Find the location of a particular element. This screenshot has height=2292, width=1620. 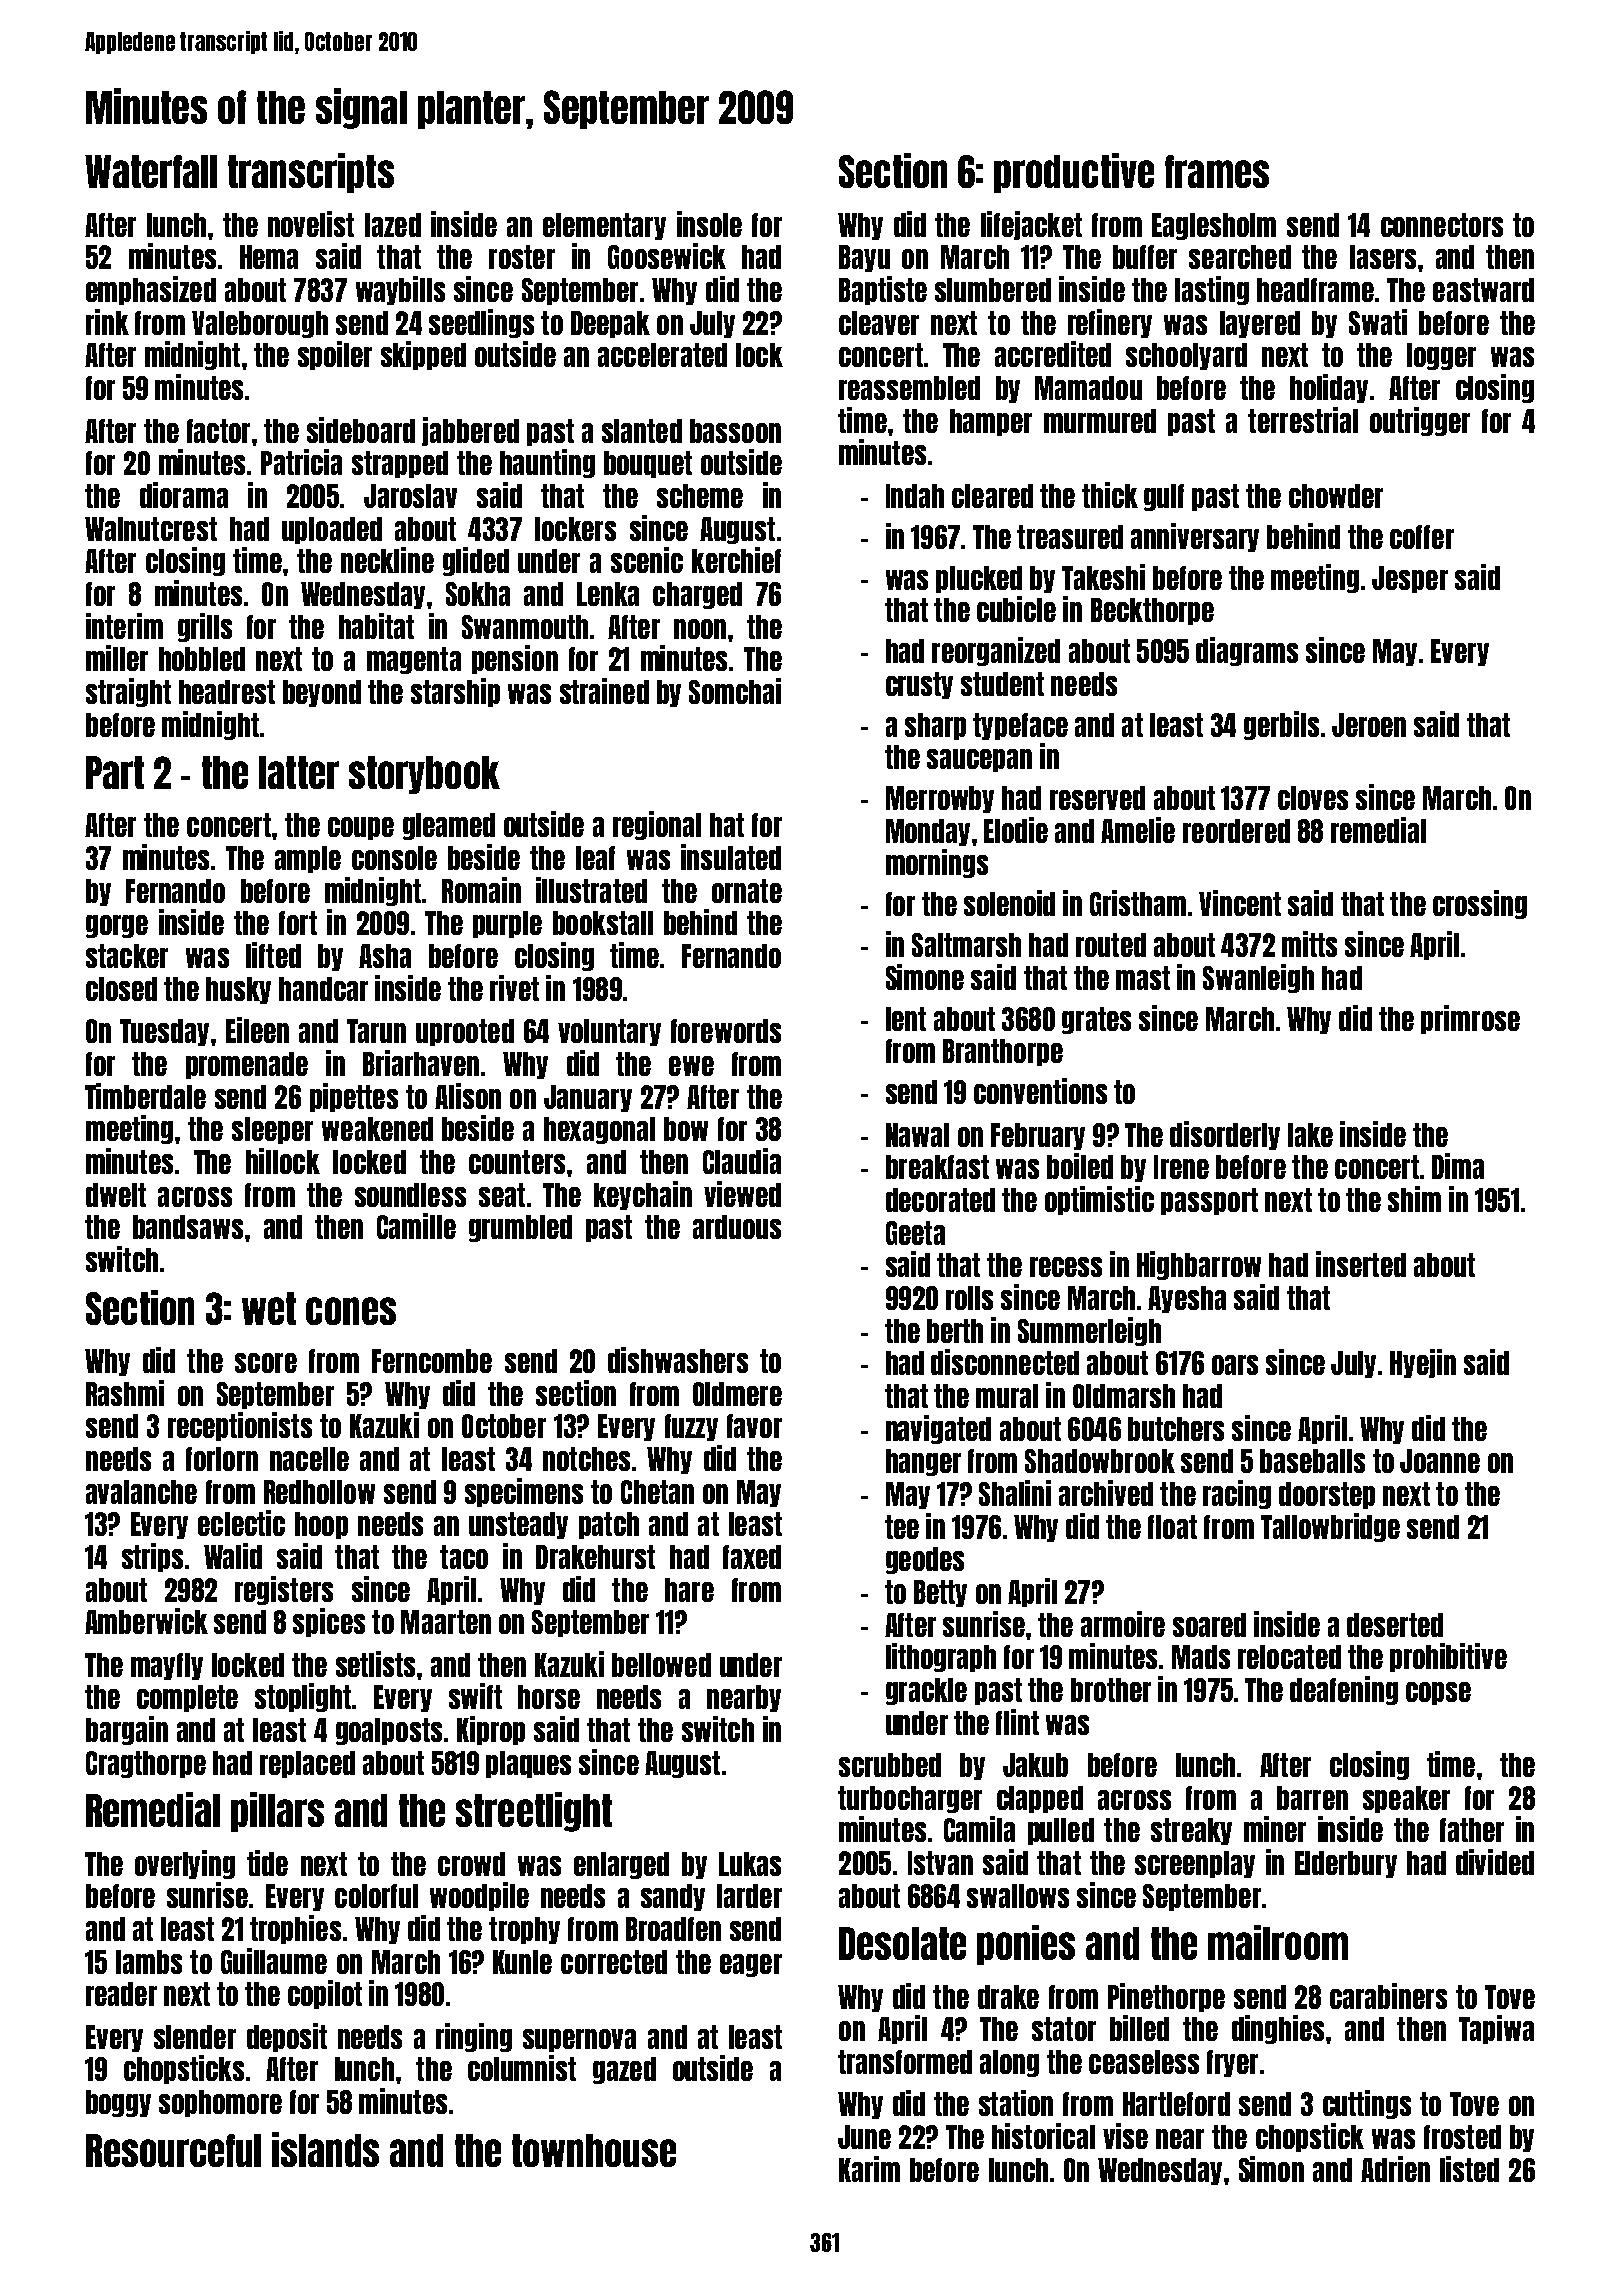

headrest is located at coordinates (227, 692).
